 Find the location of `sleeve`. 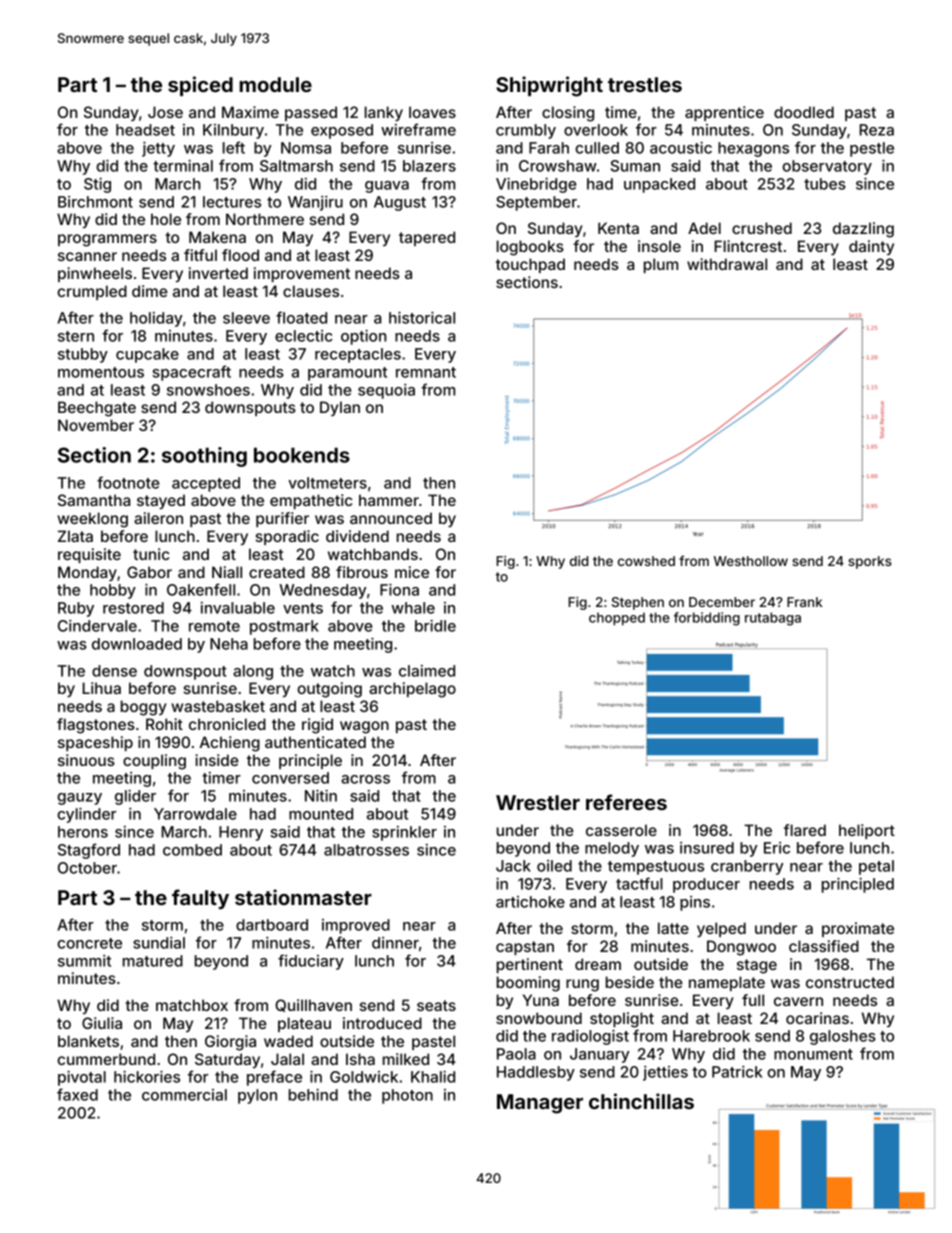

sleeve is located at coordinates (246, 318).
